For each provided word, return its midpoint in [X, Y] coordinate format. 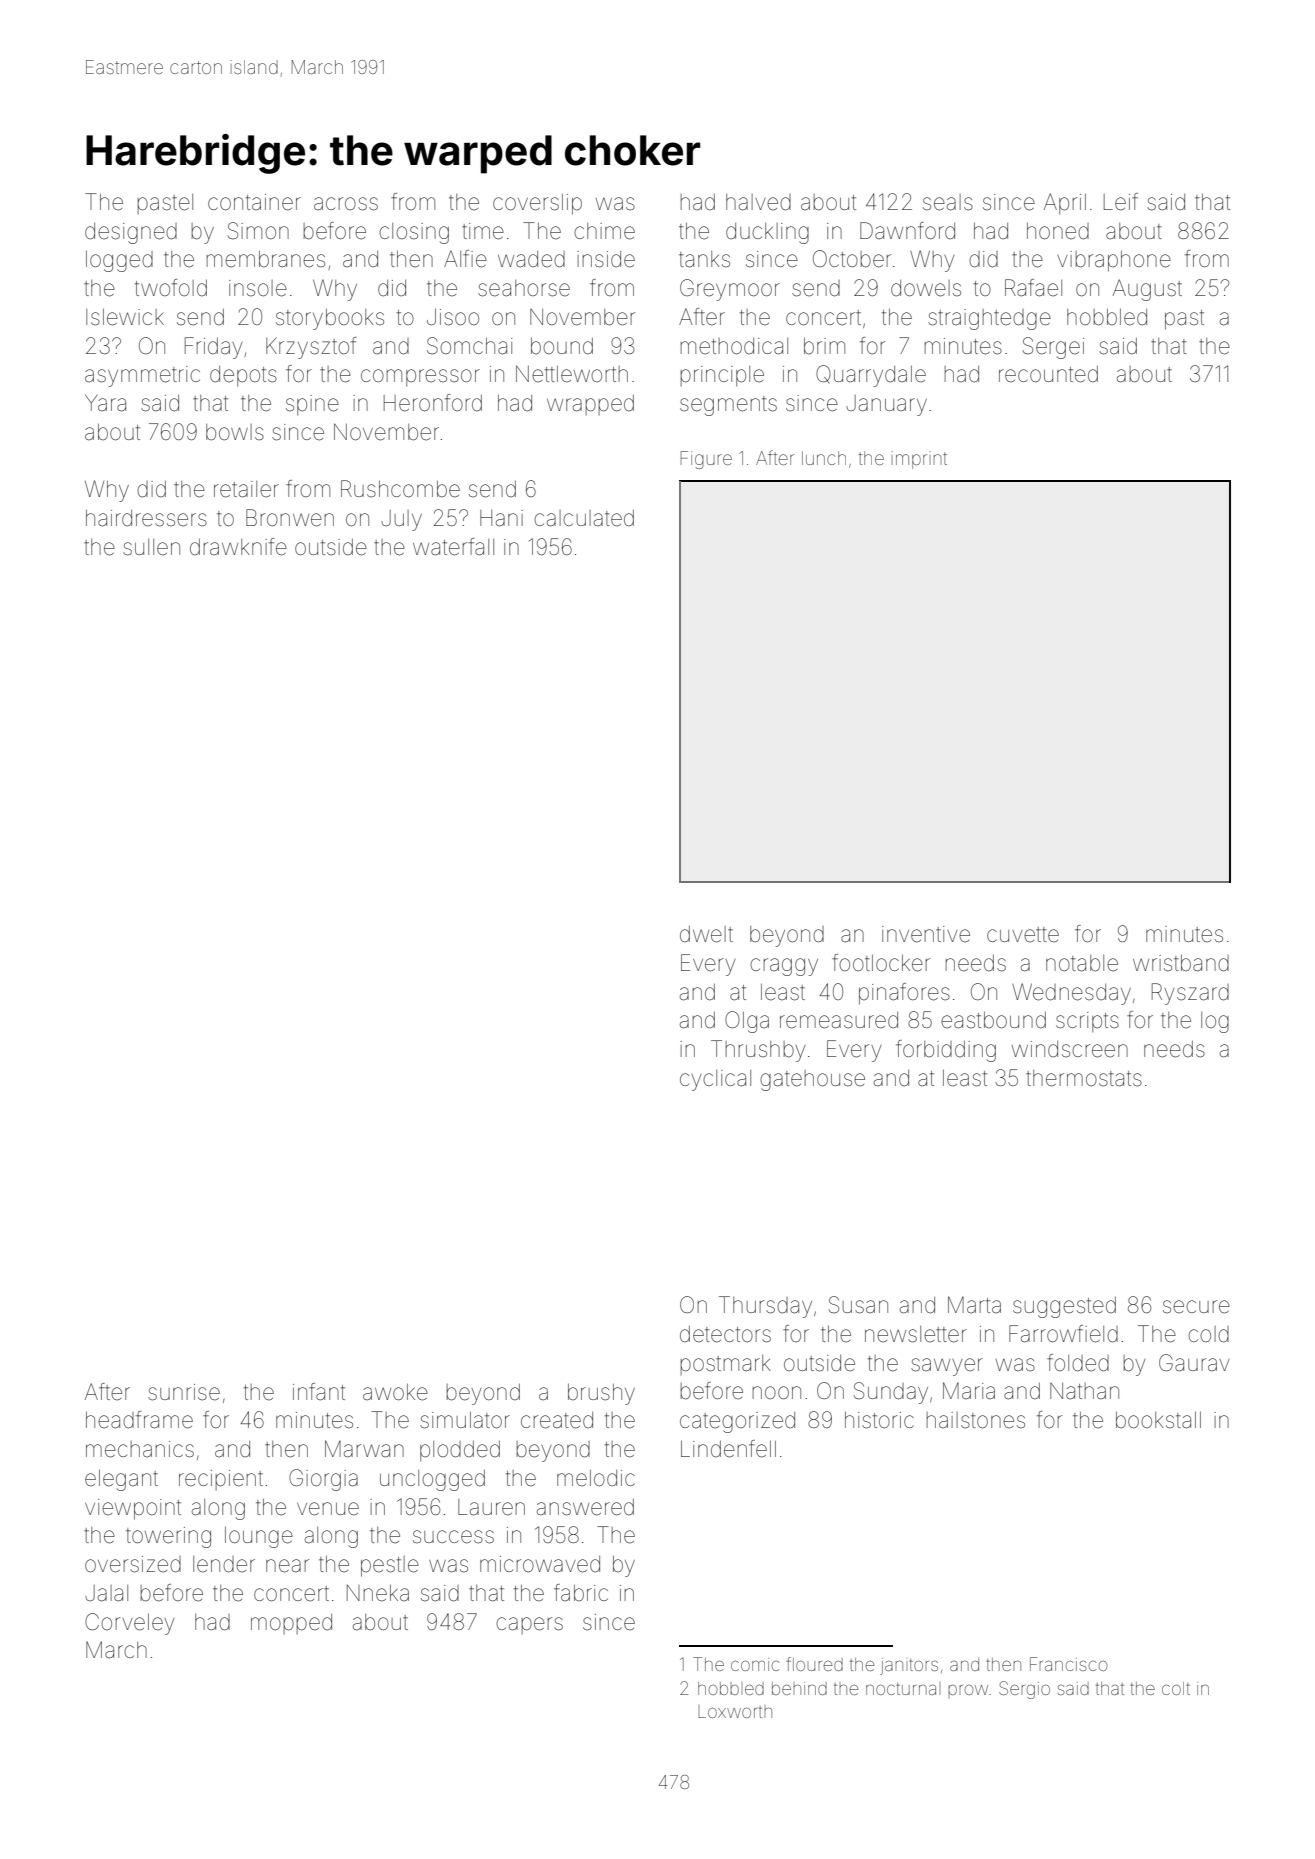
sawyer [947, 1367]
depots [243, 376]
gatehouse [812, 1080]
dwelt [706, 934]
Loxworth [735, 1712]
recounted [1048, 374]
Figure [706, 460]
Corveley [130, 1624]
